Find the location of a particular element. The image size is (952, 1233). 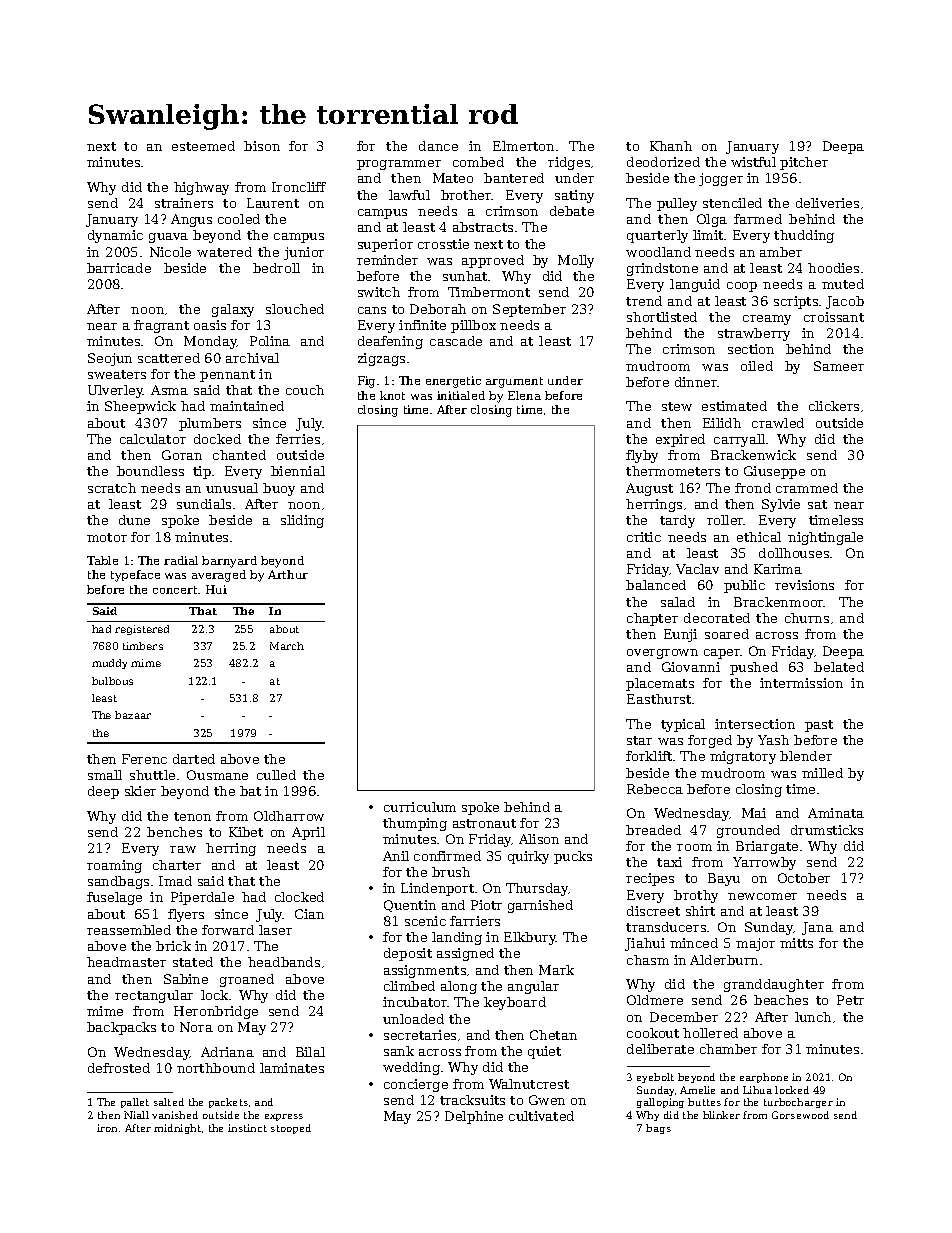

crosstie is located at coordinates (443, 244).
